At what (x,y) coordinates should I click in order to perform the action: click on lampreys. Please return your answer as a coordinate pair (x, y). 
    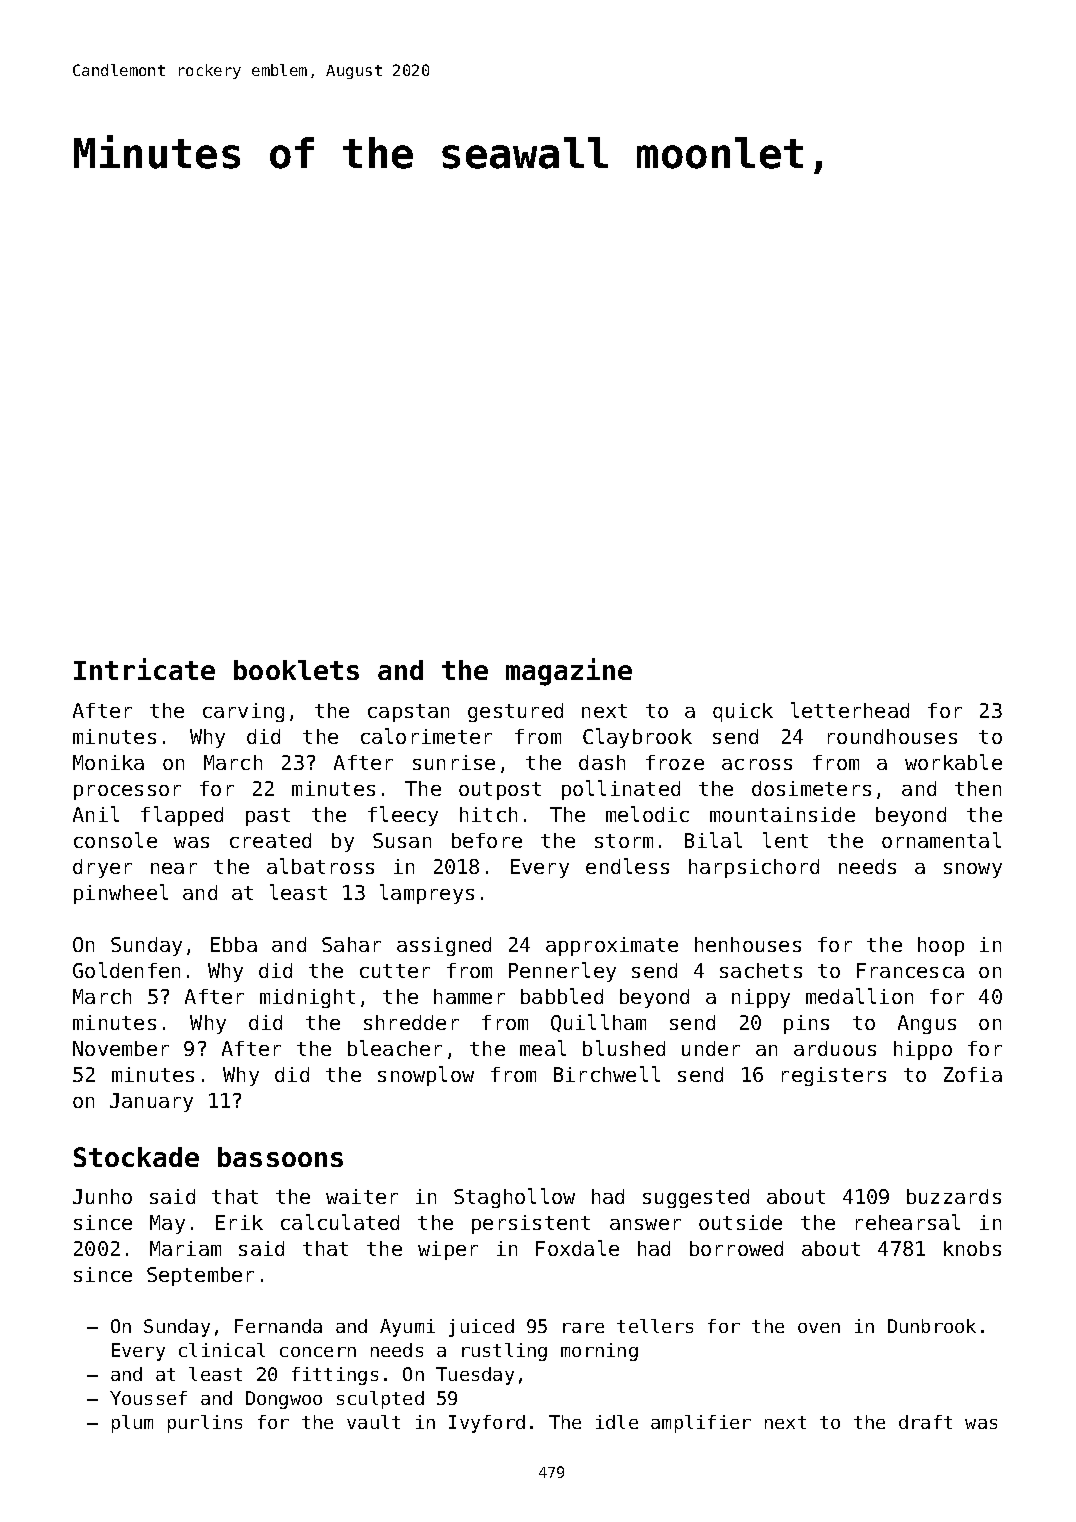
    Looking at the image, I should click on (427, 894).
